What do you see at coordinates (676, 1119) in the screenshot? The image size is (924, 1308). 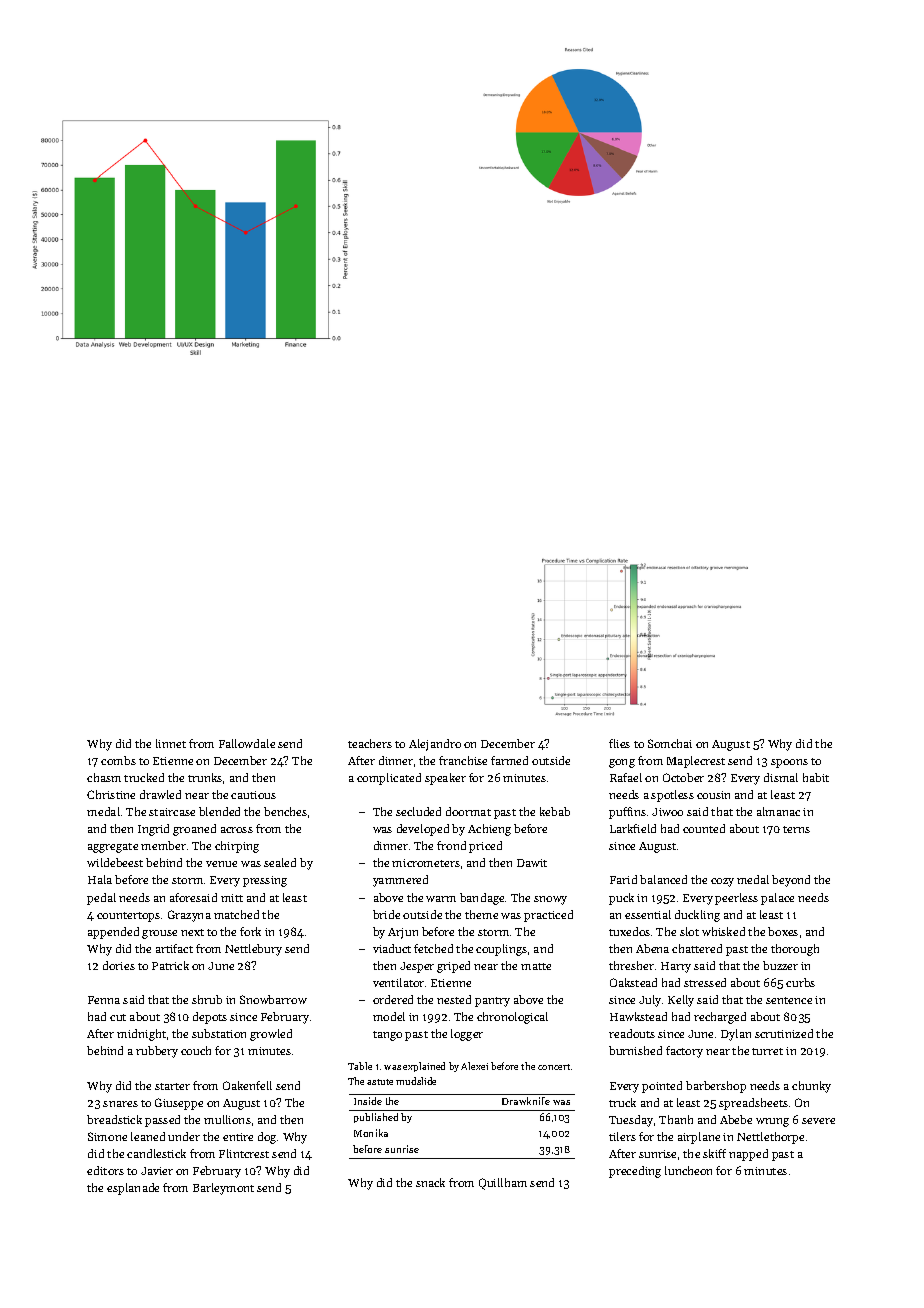 I see `Thanh` at bounding box center [676, 1119].
